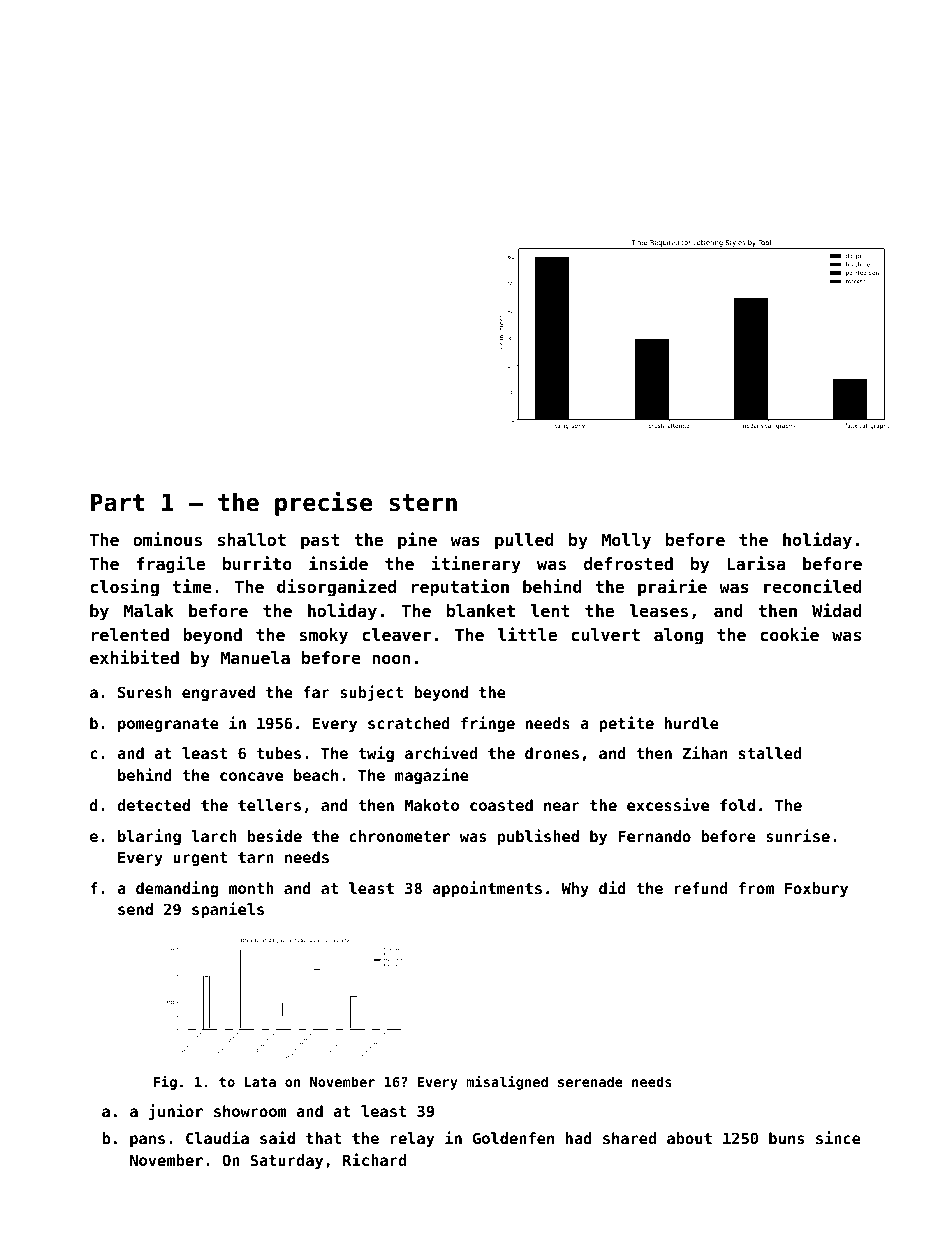 This document has width=952, height=1233. I want to click on tubes, so click(279, 753).
